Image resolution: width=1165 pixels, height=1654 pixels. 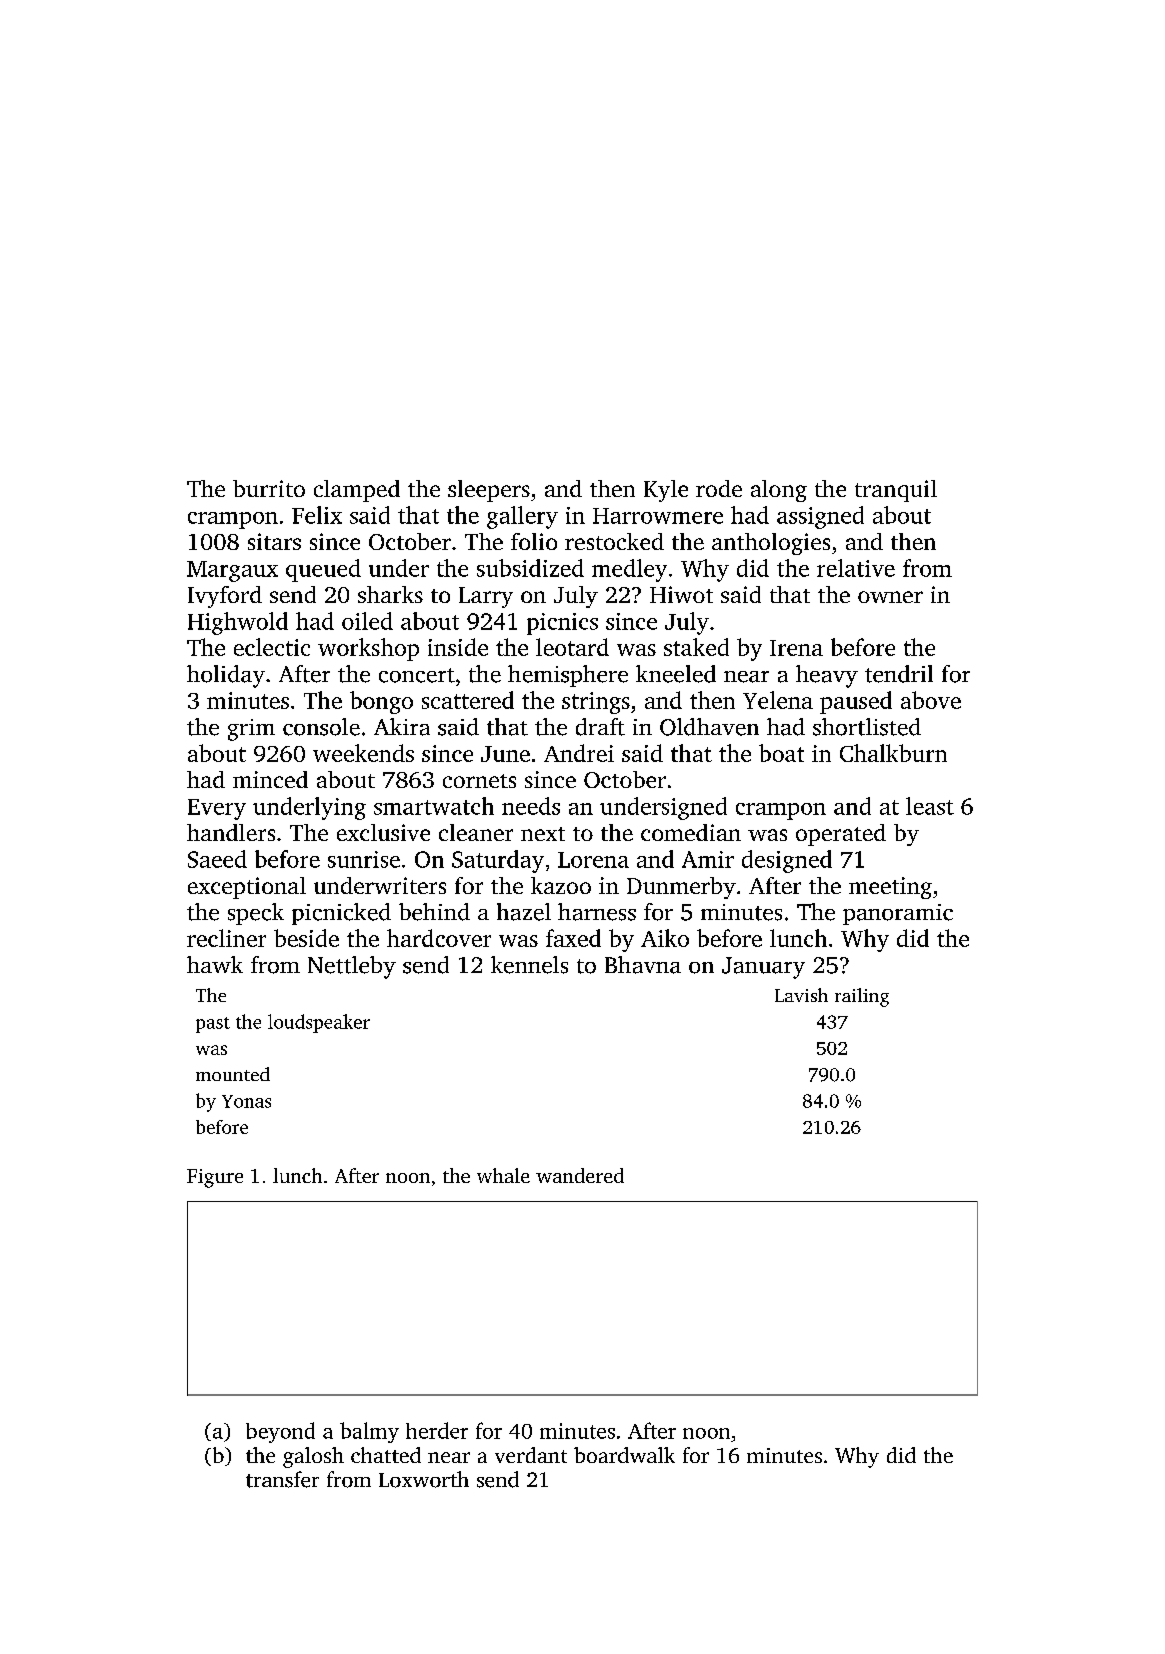 What do you see at coordinates (531, 1455) in the screenshot?
I see `verdant` at bounding box center [531, 1455].
